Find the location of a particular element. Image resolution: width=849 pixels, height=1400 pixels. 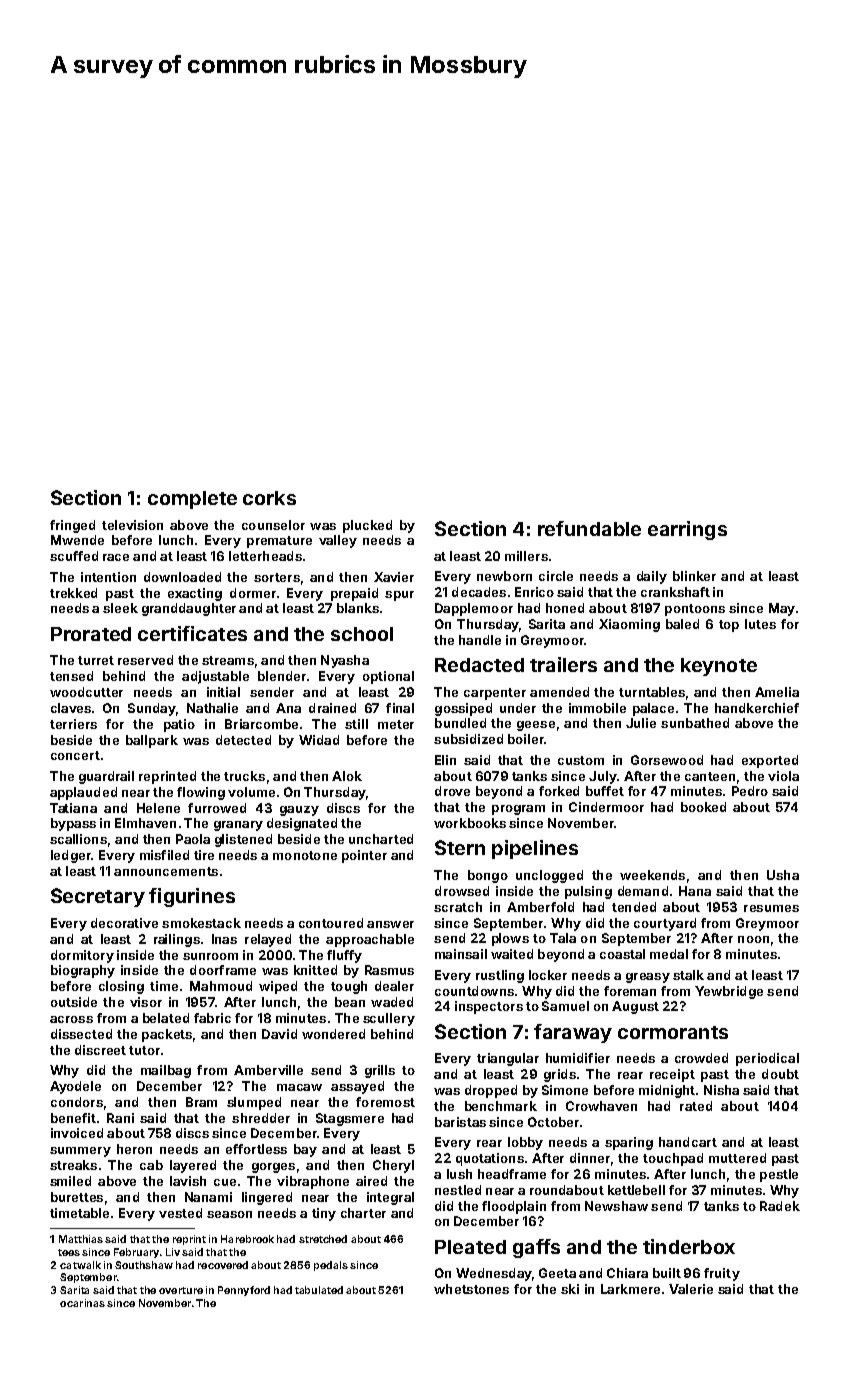

Liv is located at coordinates (173, 1252).
